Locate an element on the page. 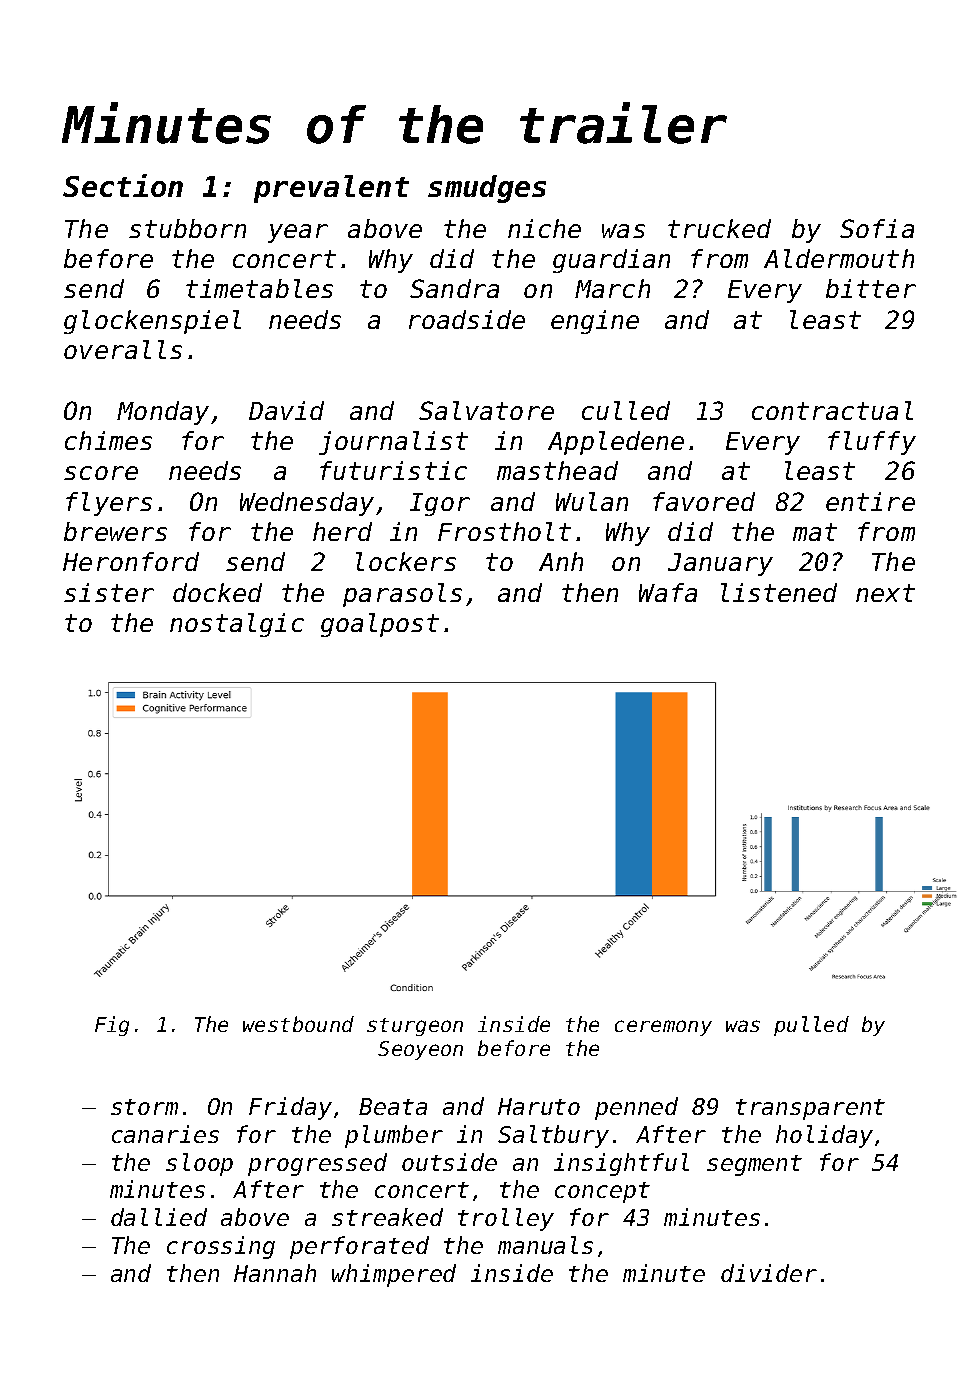 The image size is (980, 1393). smudges is located at coordinates (487, 189).
